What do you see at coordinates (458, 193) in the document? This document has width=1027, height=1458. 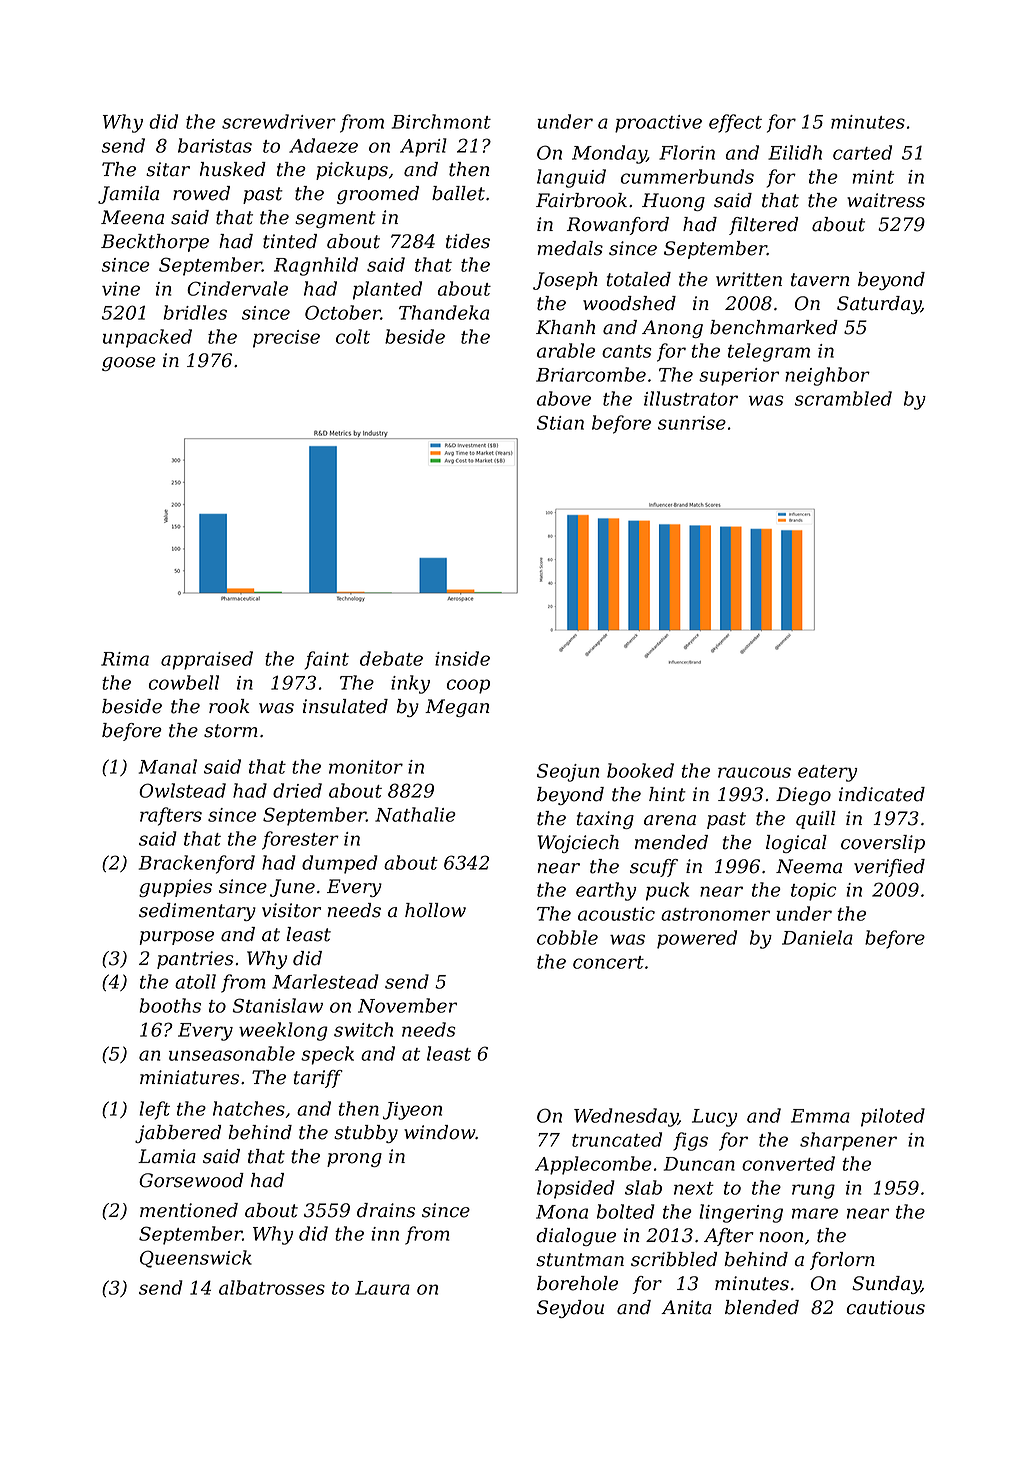 I see `ballet` at bounding box center [458, 193].
